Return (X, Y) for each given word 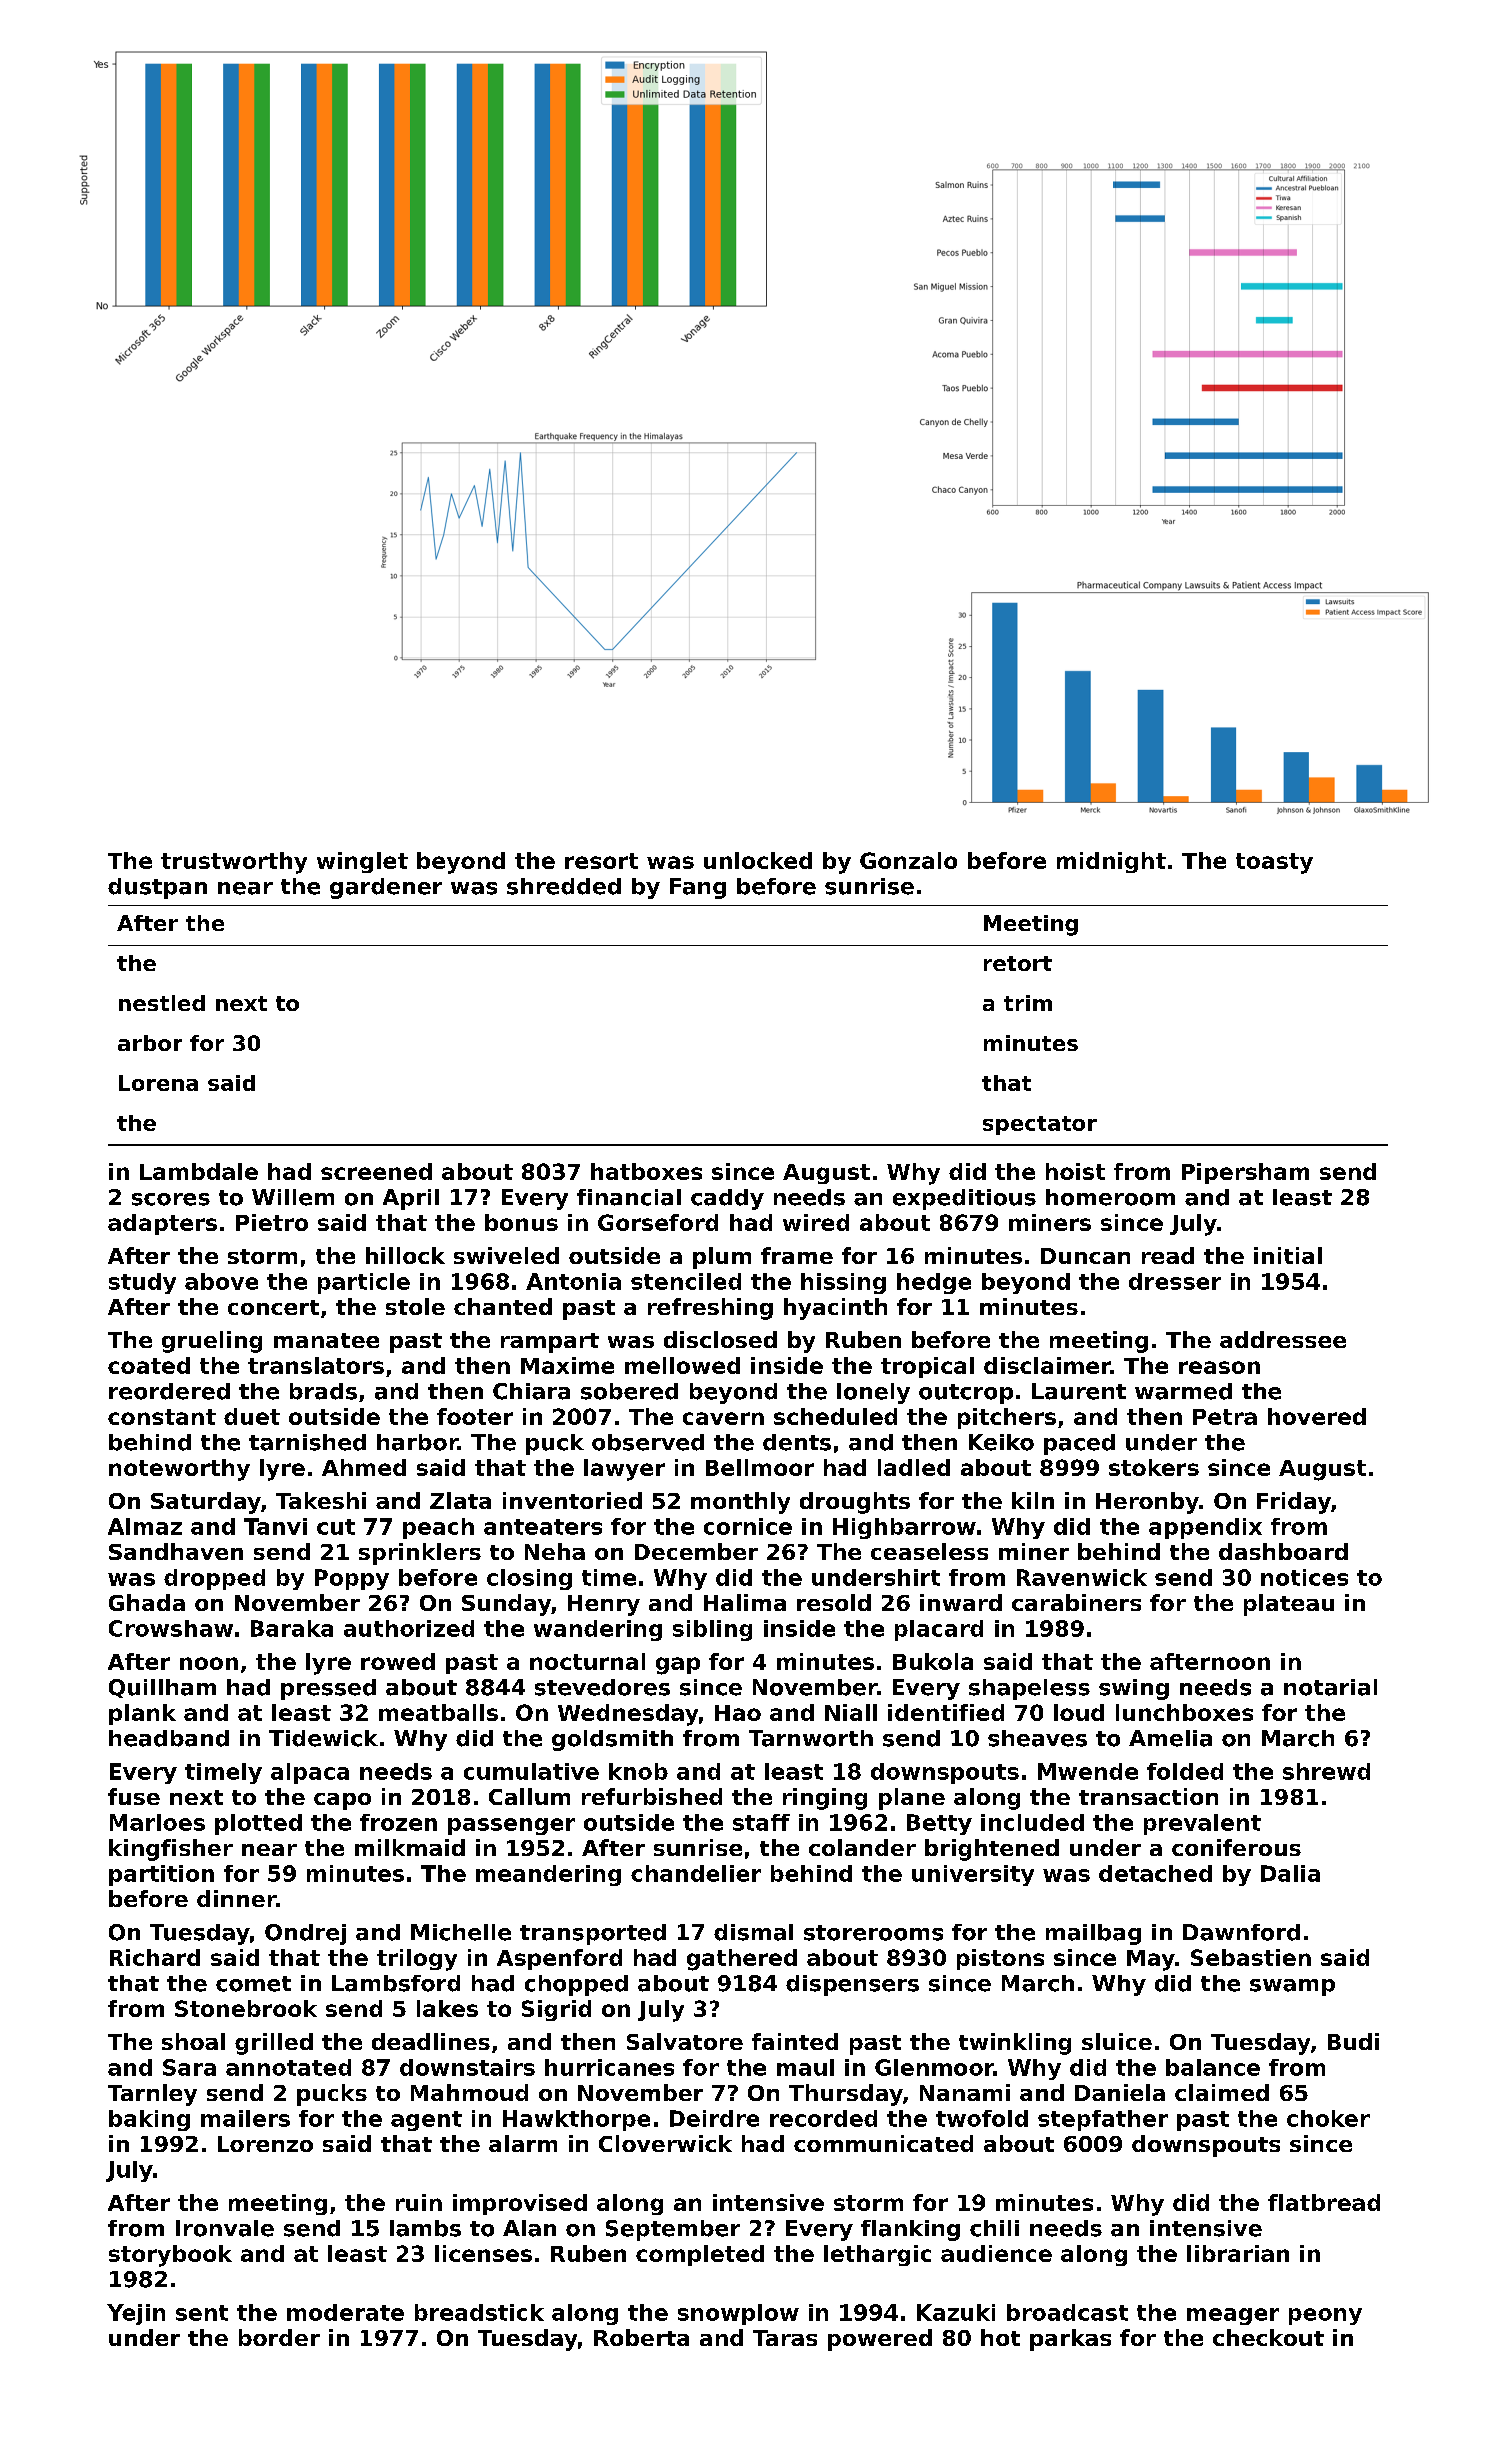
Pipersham (1245, 1173)
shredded (564, 886)
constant (162, 1417)
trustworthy (234, 863)
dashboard (1283, 1551)
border (279, 2337)
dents (797, 1442)
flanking (910, 2230)
